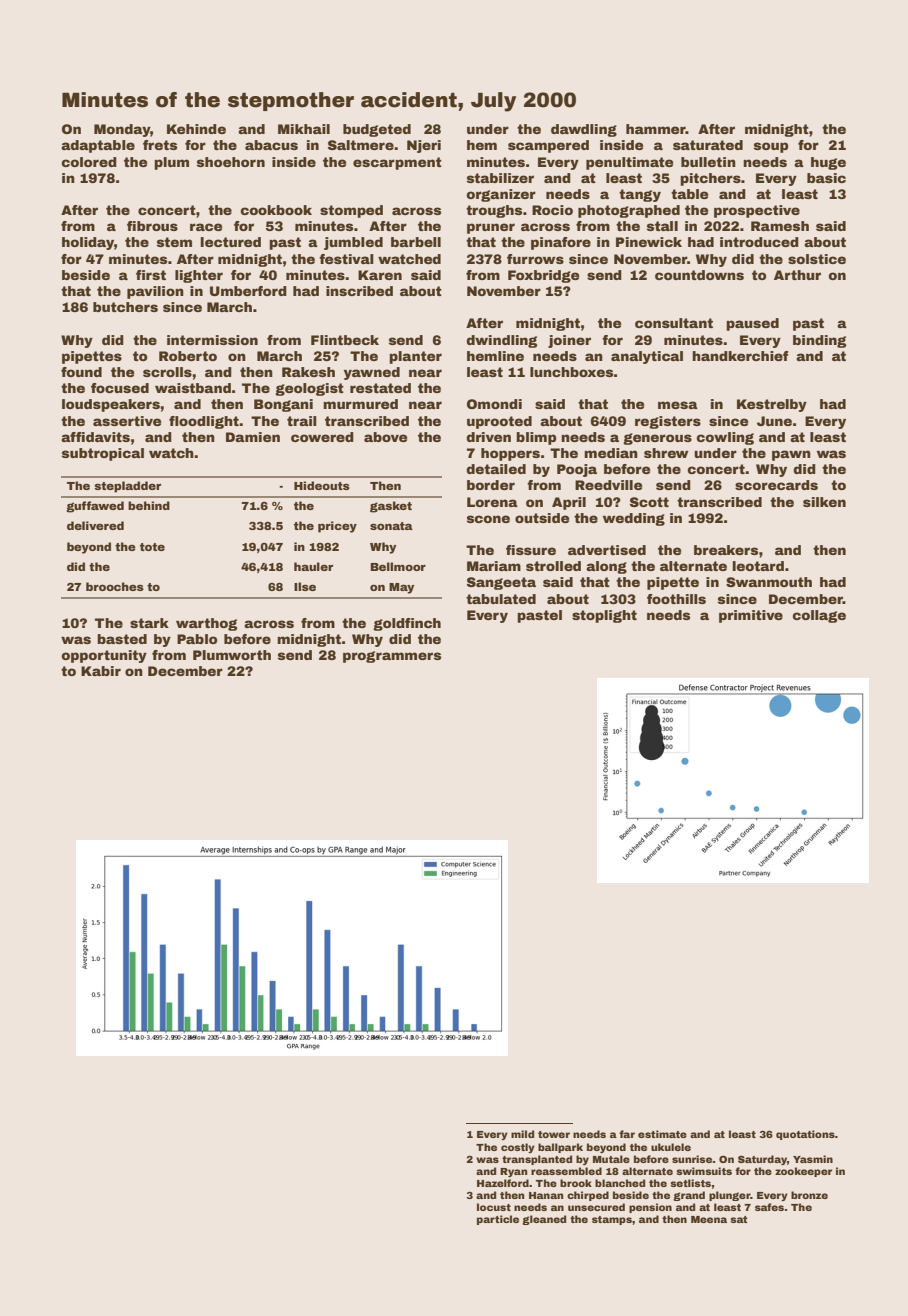 The image size is (908, 1316). What do you see at coordinates (726, 550) in the document?
I see `breakers` at bounding box center [726, 550].
